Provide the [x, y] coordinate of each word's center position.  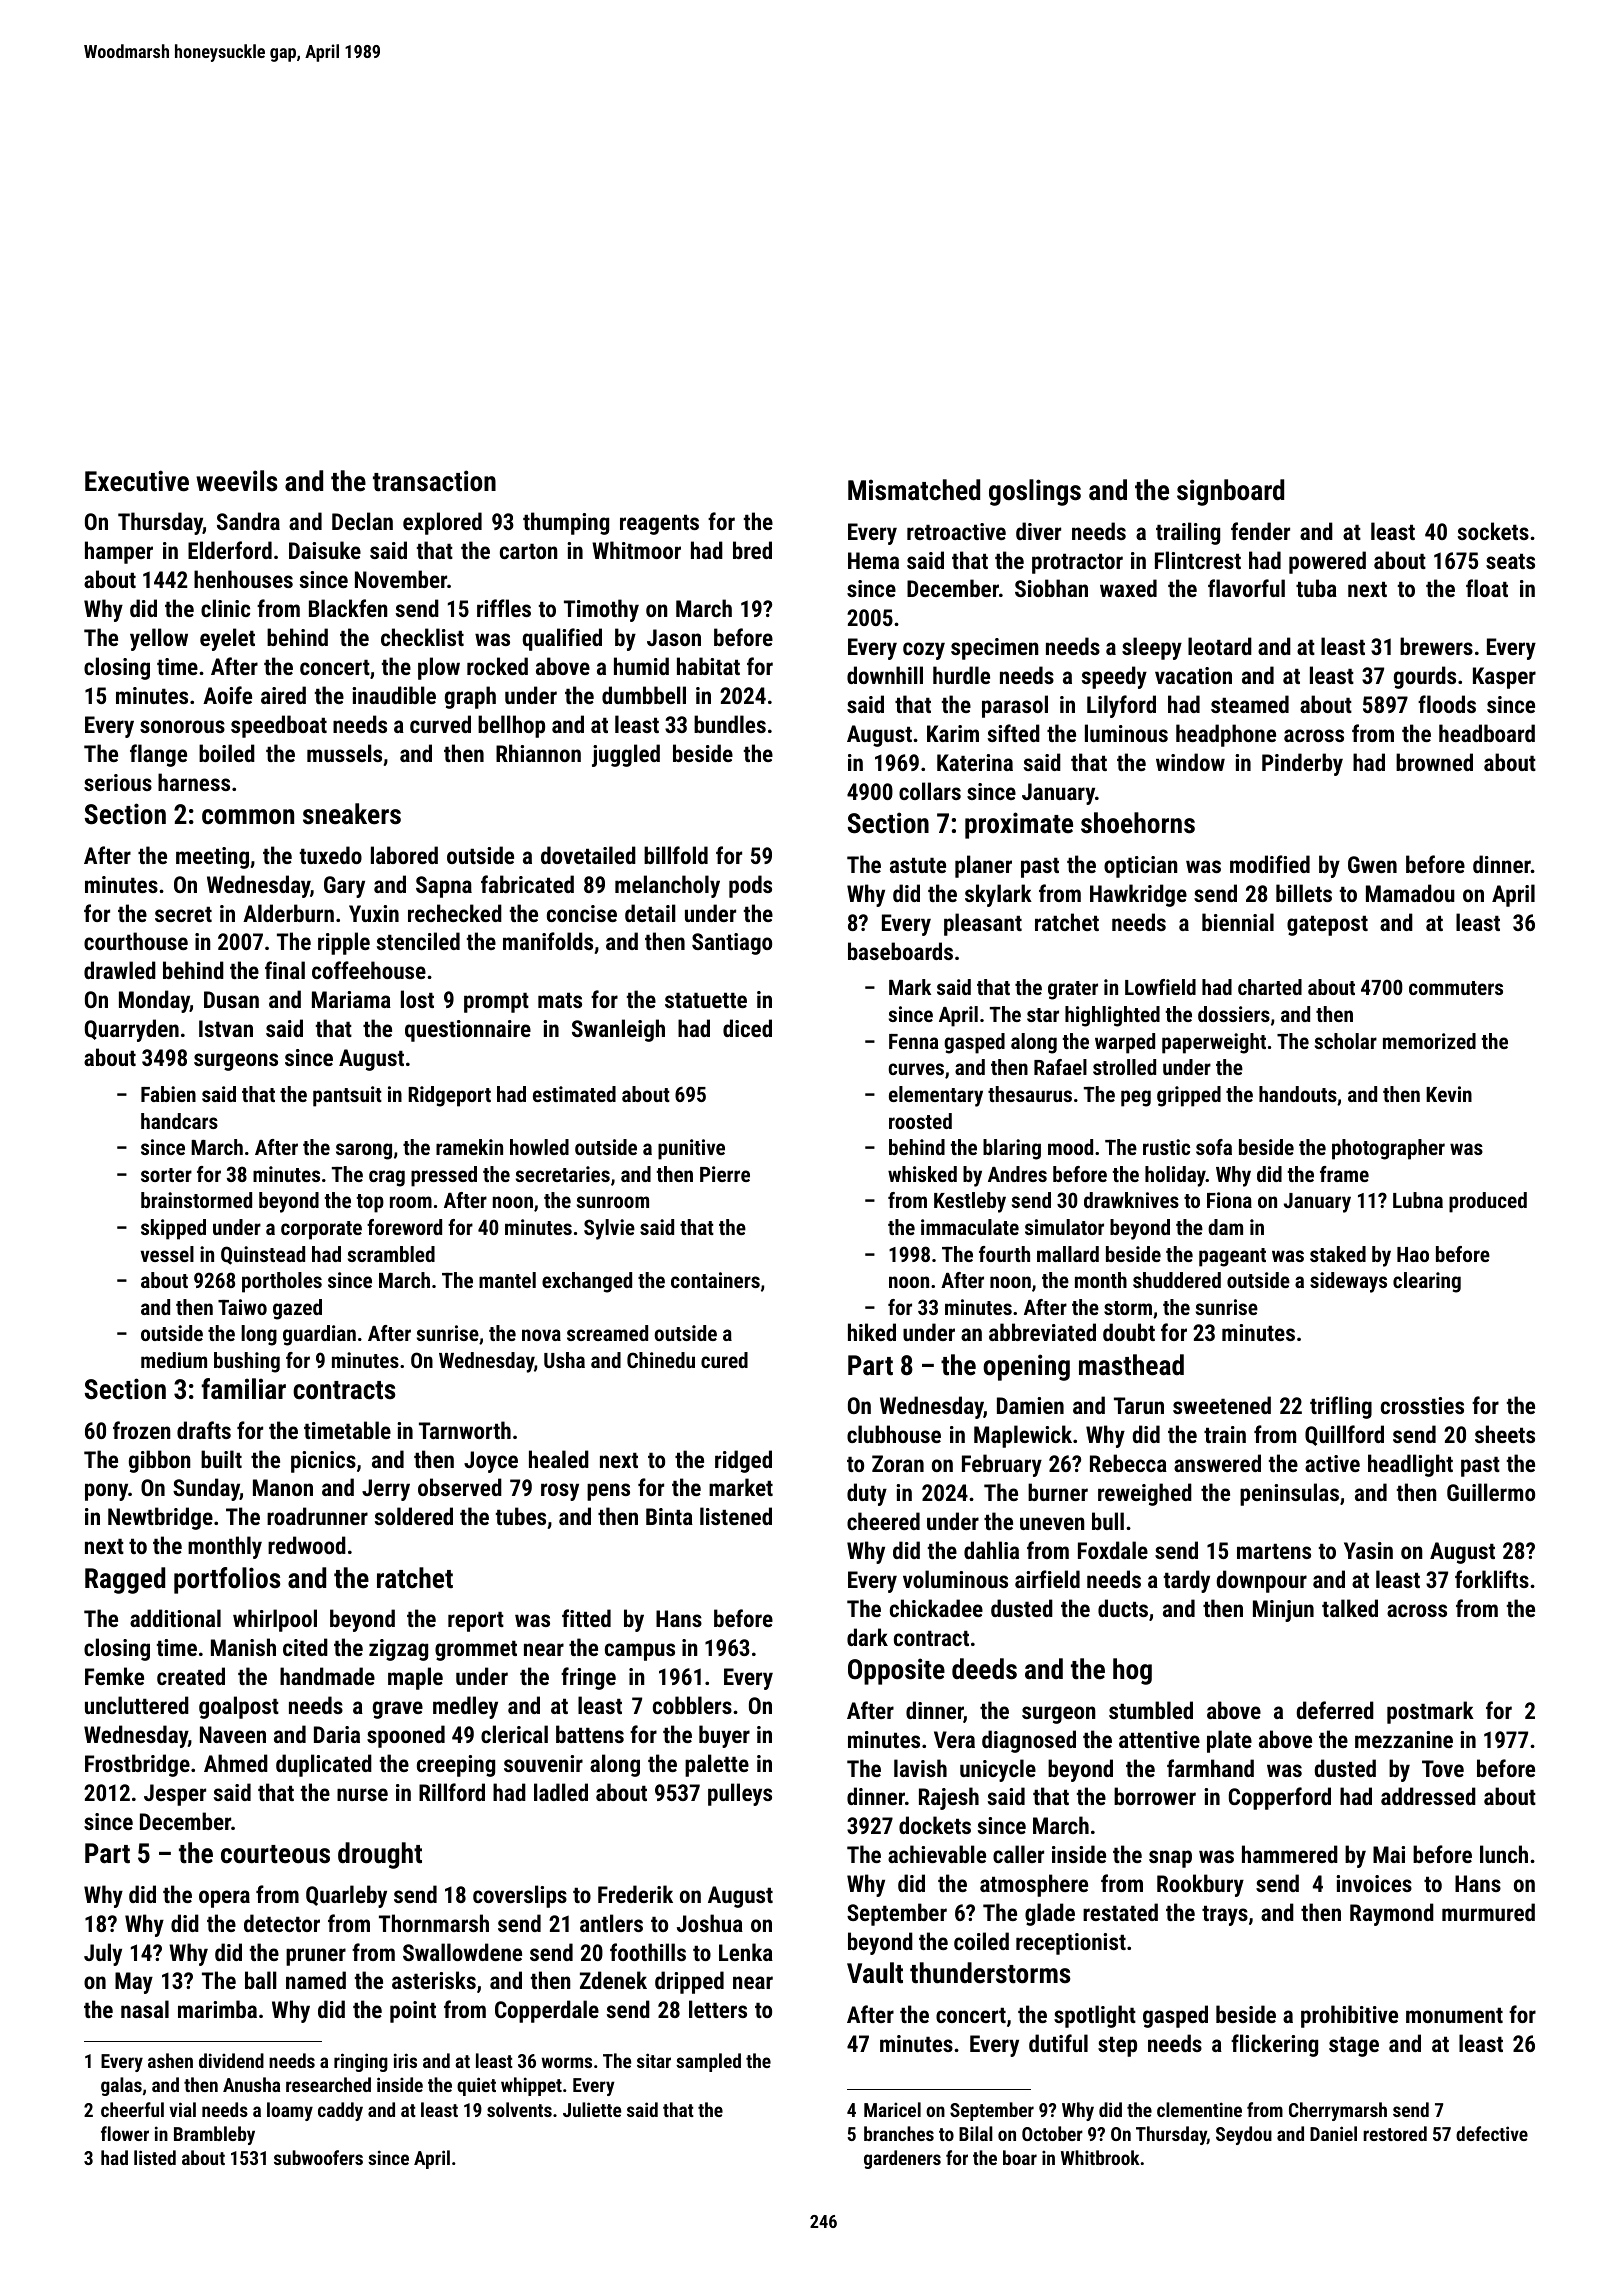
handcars [179, 1121]
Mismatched [914, 490]
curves [916, 1069]
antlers [611, 1923]
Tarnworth [465, 1430]
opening [1026, 1367]
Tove [1443, 1768]
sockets [1493, 531]
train [1225, 1434]
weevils [236, 481]
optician [1141, 867]
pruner [316, 1957]
